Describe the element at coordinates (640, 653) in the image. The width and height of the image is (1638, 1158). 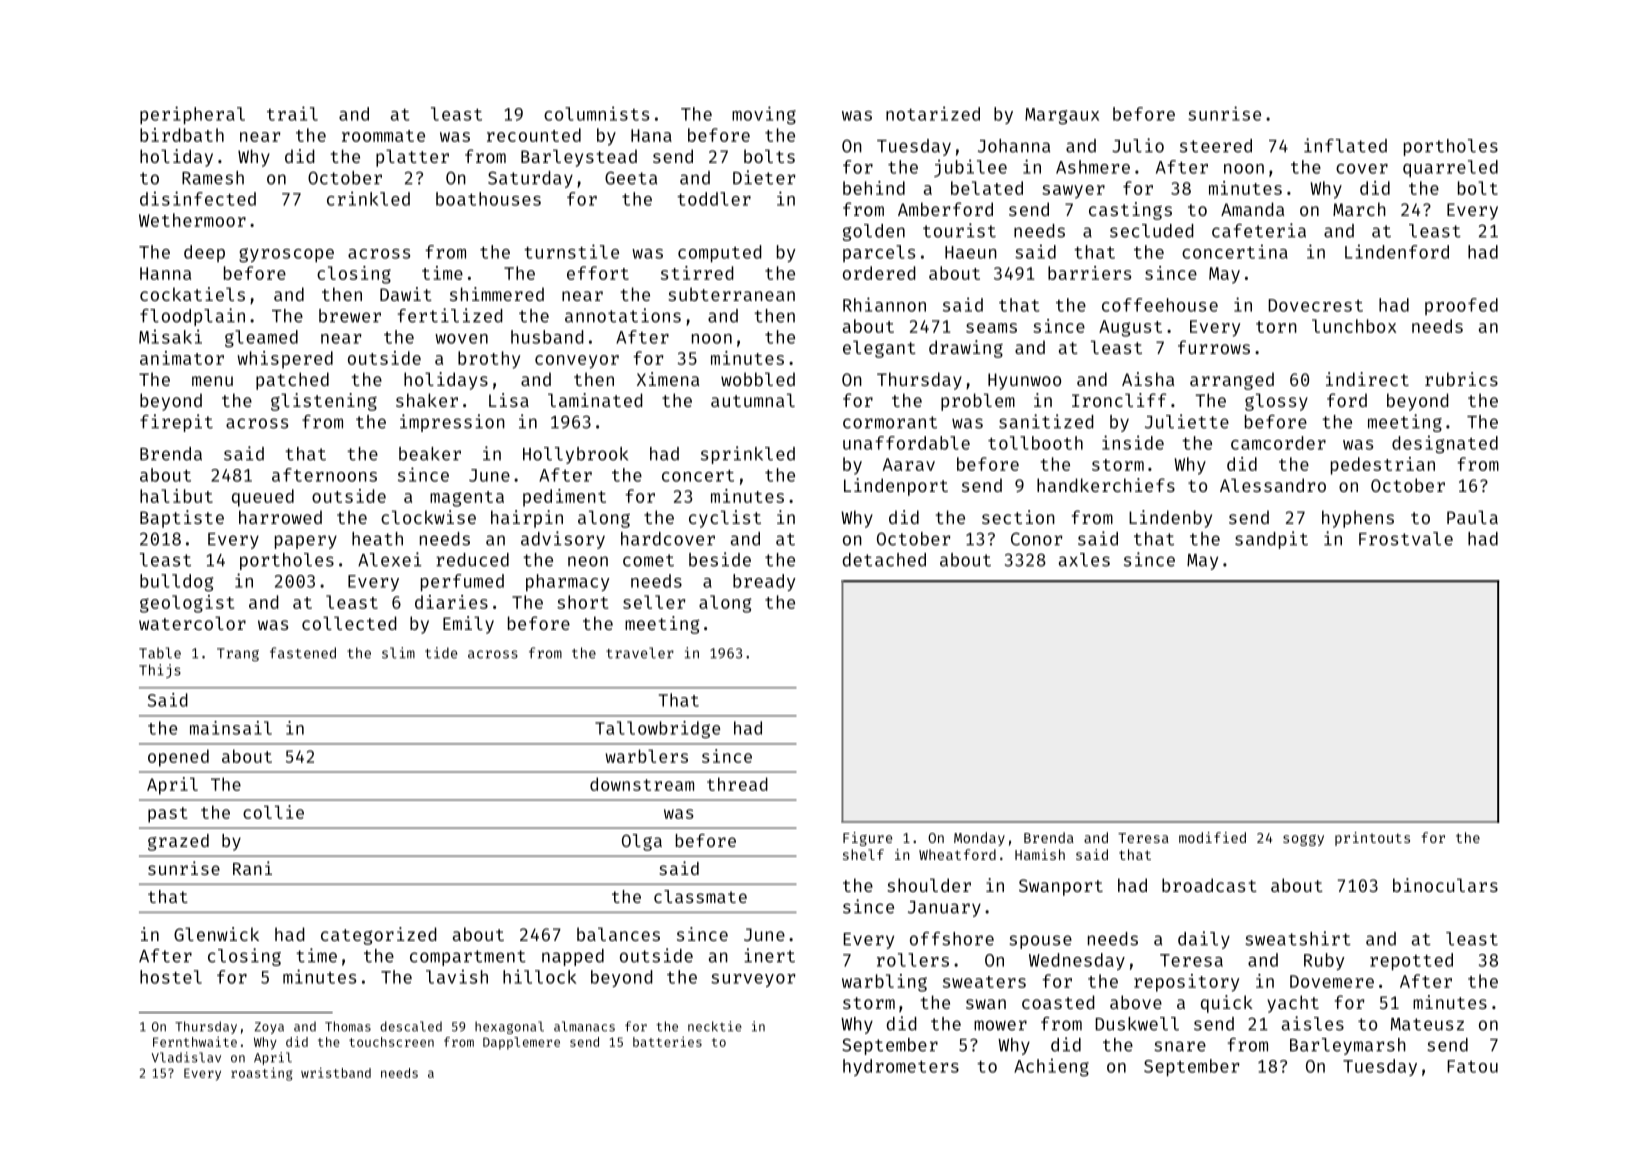
I see `traveler` at that location.
